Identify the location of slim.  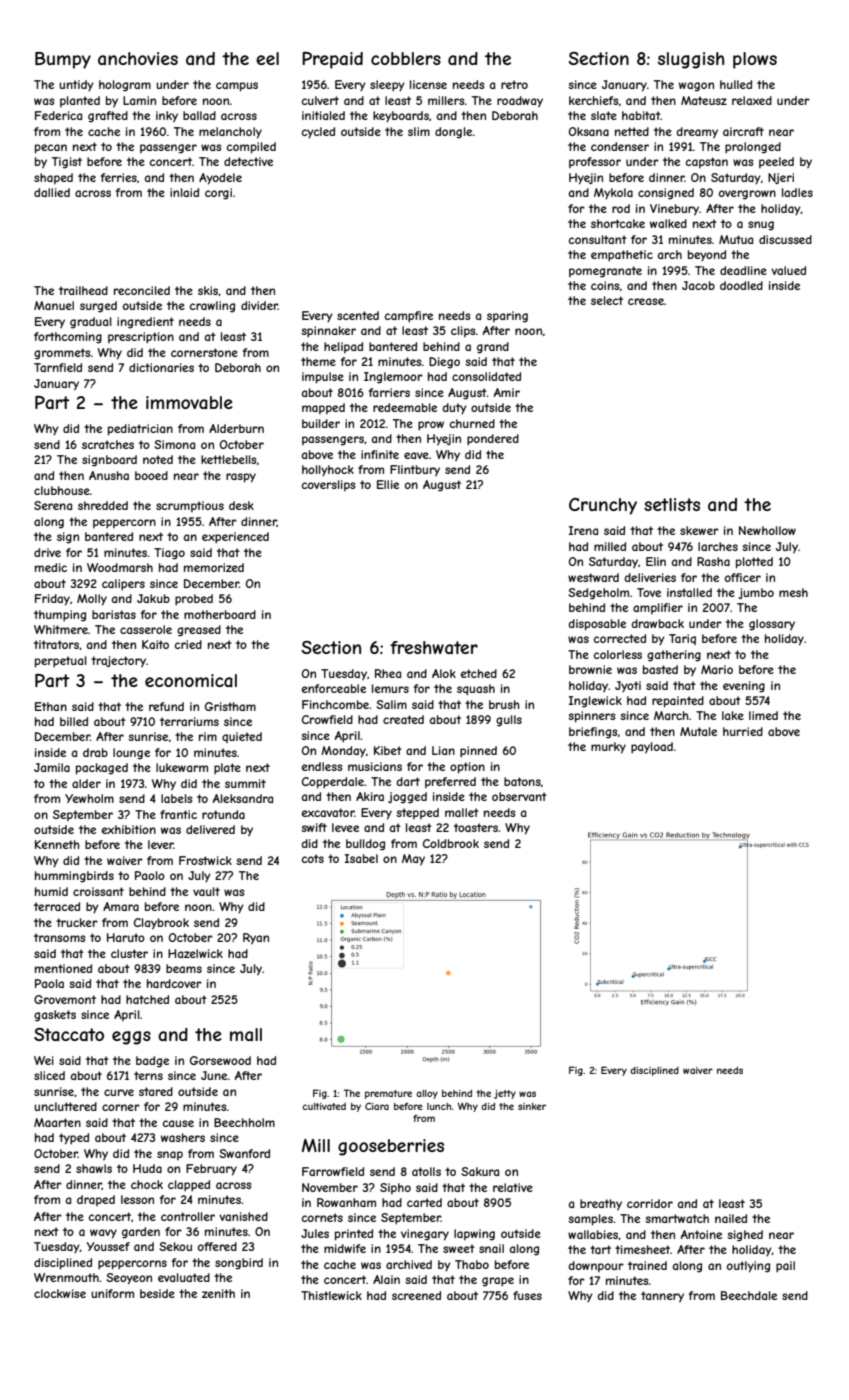
(419, 131).
